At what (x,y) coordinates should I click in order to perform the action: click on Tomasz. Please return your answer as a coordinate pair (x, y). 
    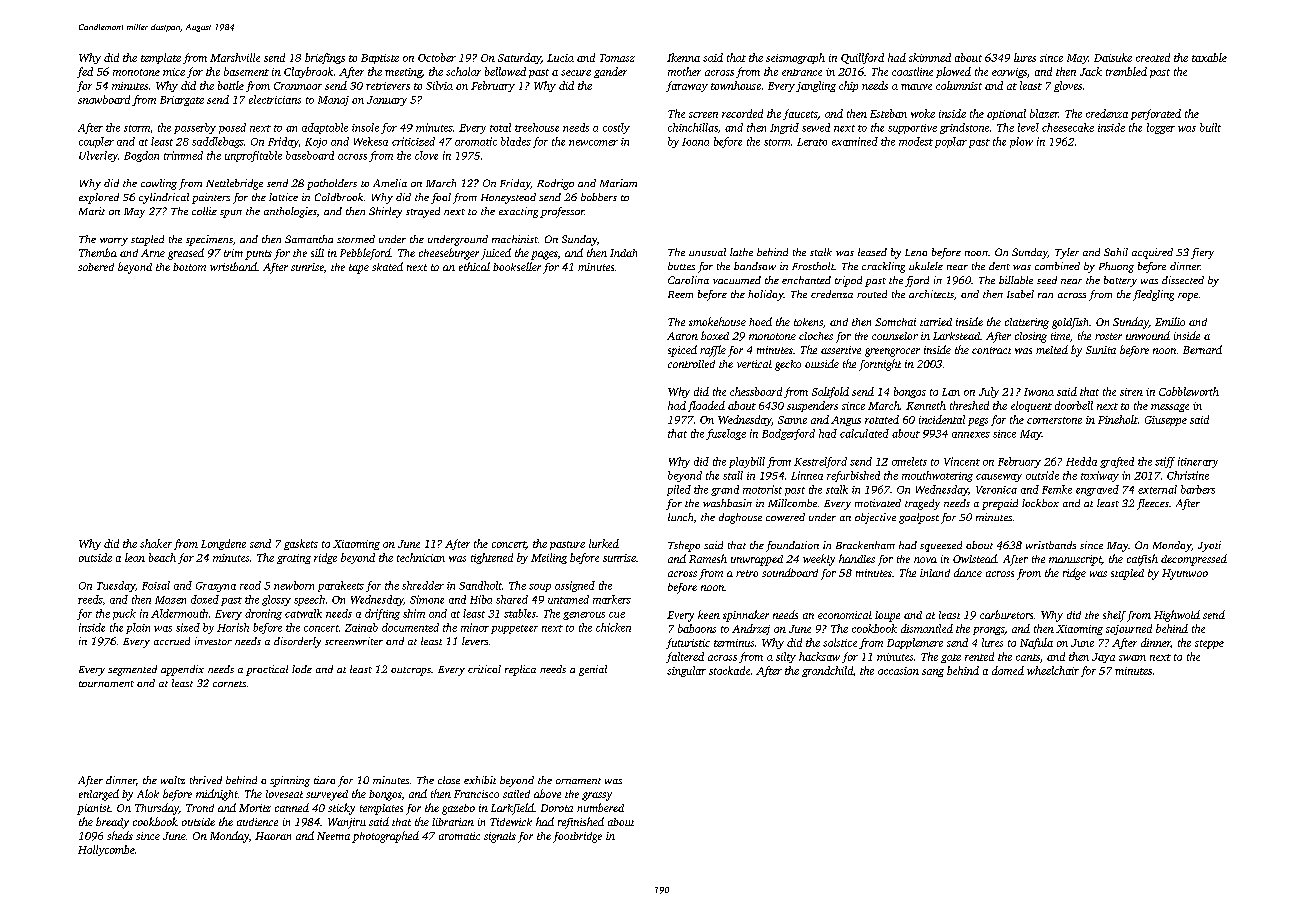
    Looking at the image, I should click on (617, 58).
